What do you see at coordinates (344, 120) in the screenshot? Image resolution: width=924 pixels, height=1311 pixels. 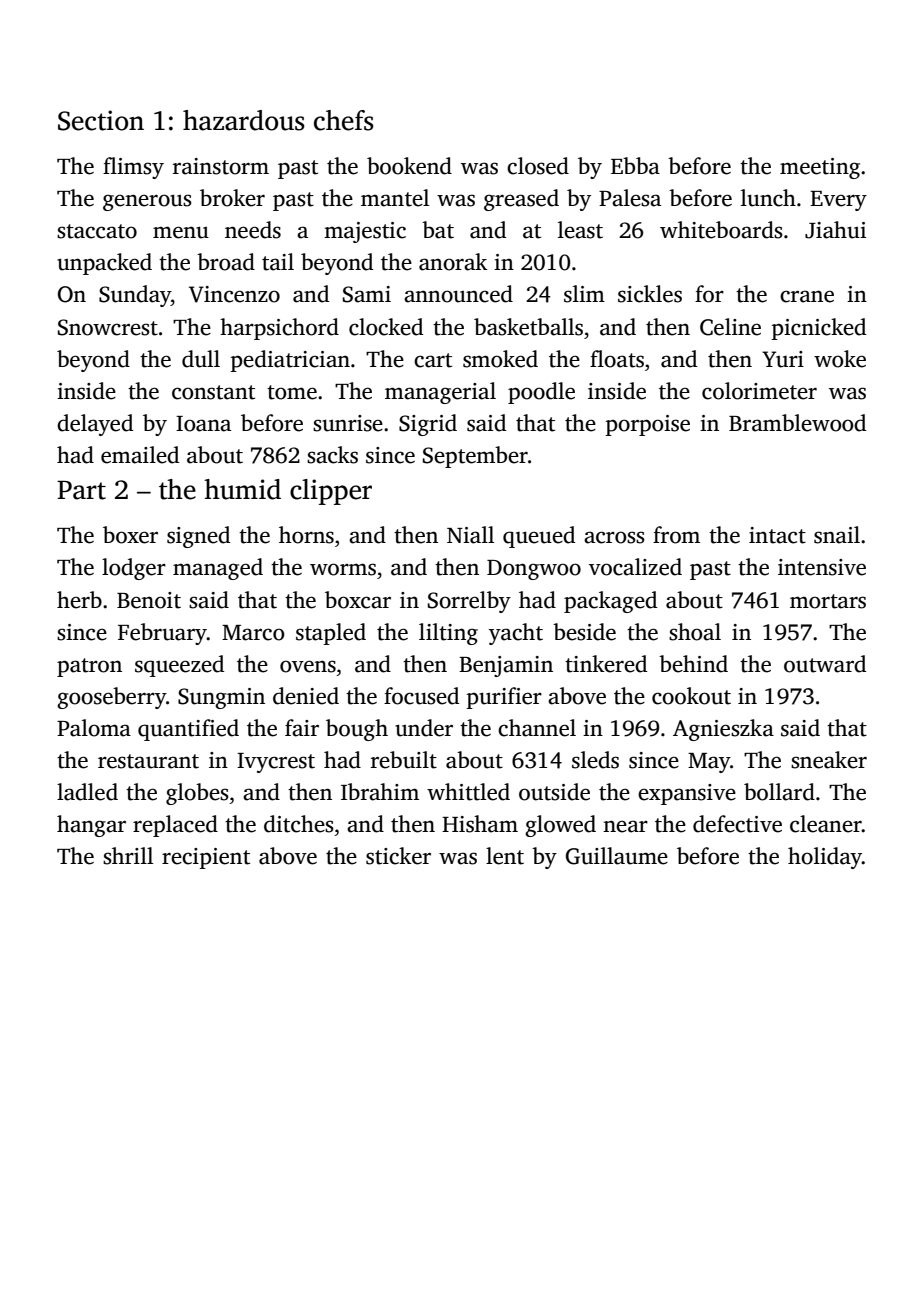 I see `chefs` at bounding box center [344, 120].
